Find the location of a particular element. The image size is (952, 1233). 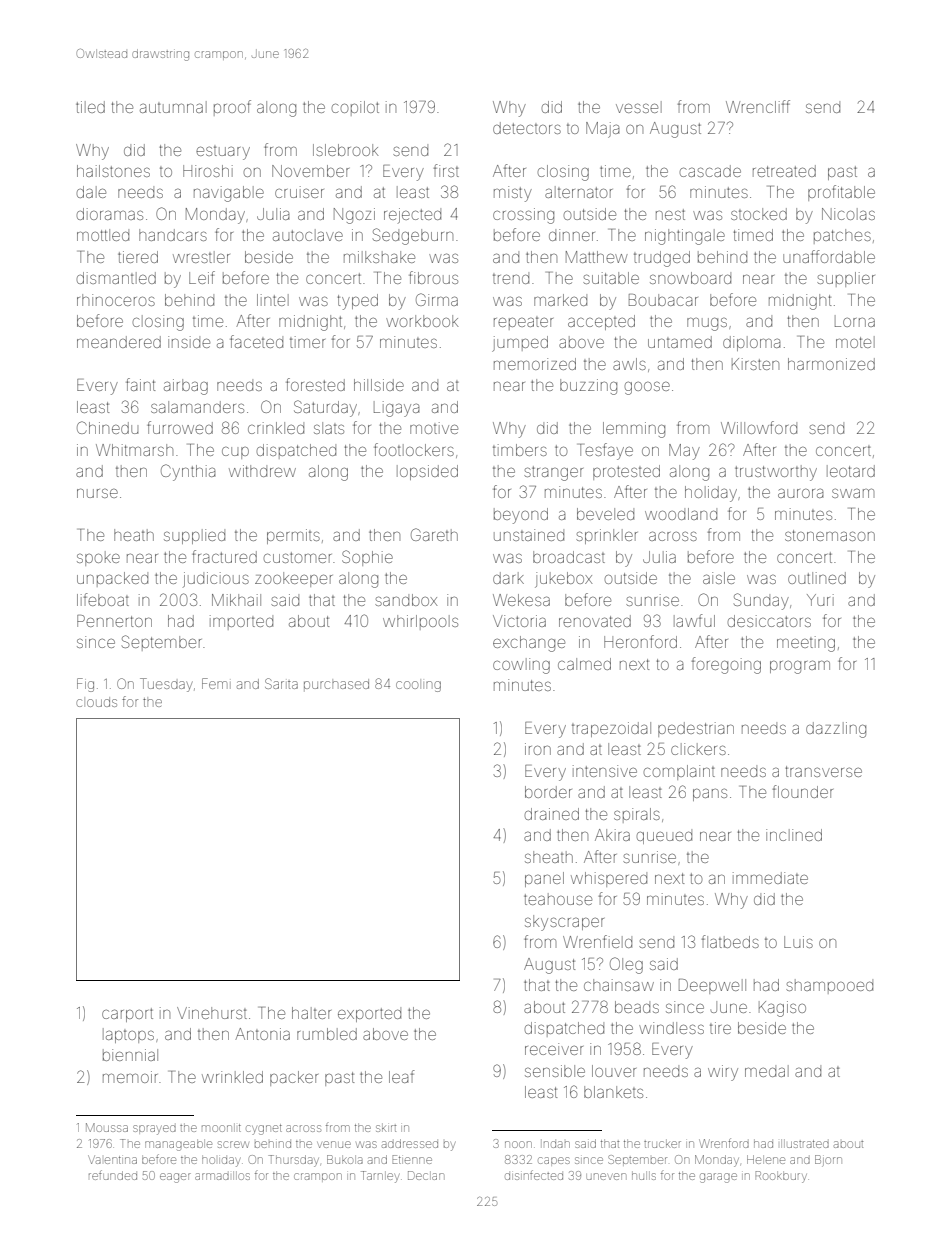

autoclave is located at coordinates (308, 235).
